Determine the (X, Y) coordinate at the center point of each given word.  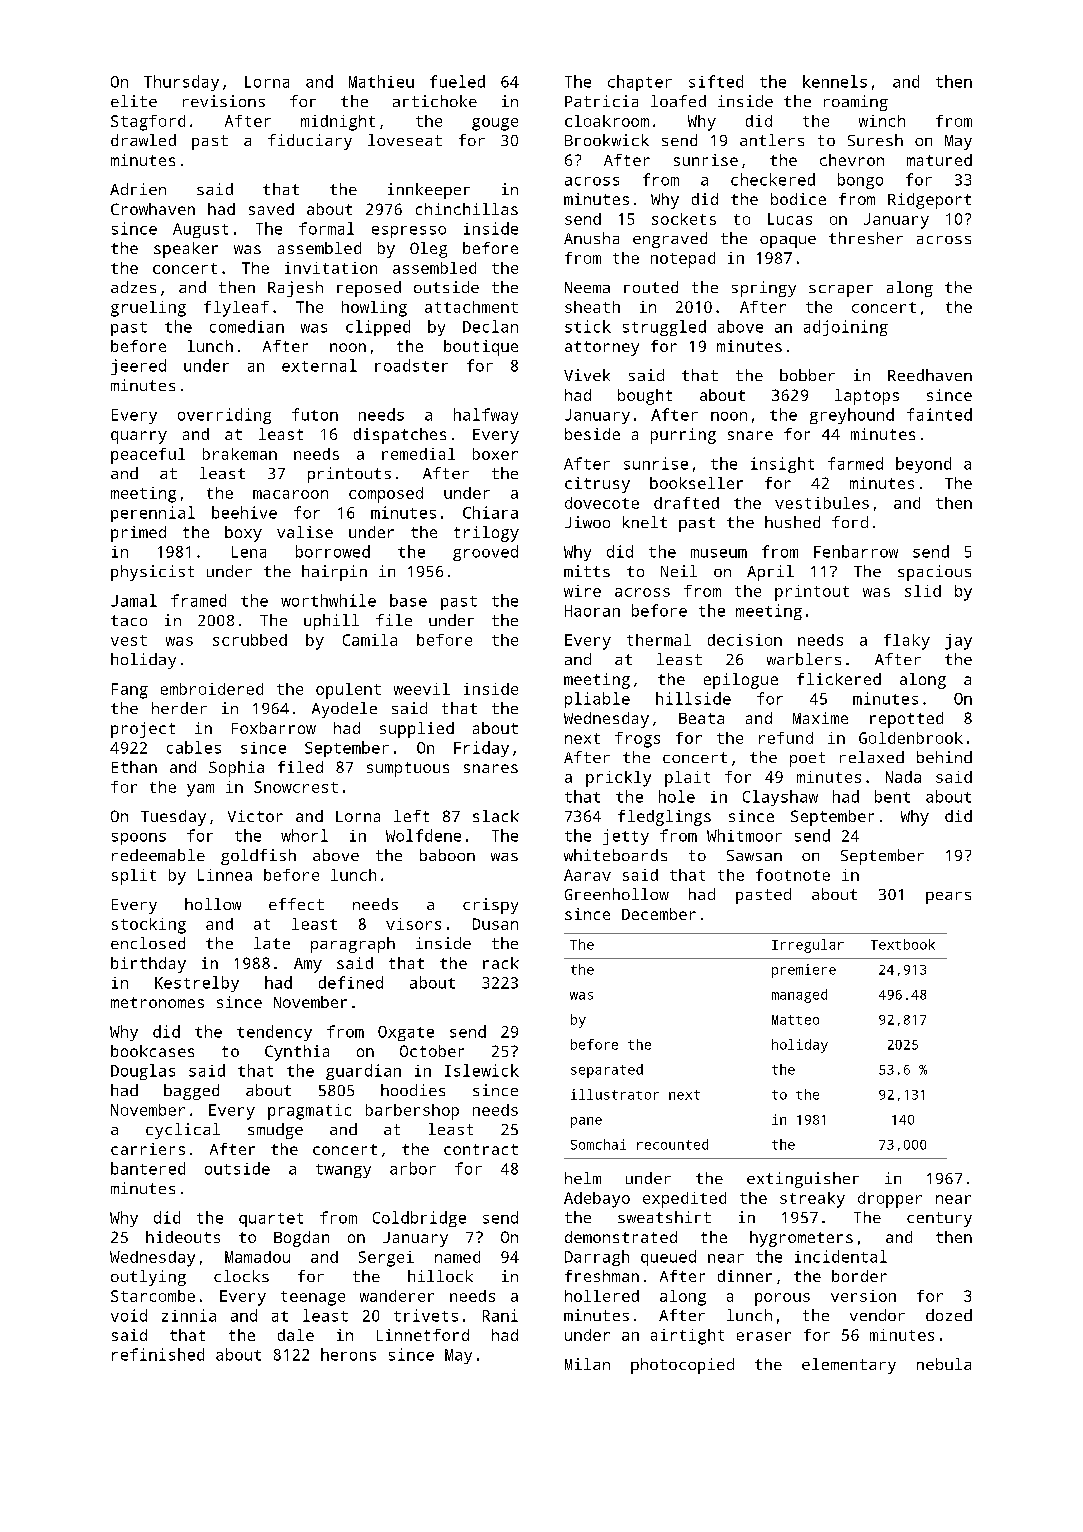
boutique (481, 348)
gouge (495, 124)
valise (305, 532)
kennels (835, 81)
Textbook (903, 944)
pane (586, 1122)
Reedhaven (930, 375)
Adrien (138, 189)
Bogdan (301, 1239)
